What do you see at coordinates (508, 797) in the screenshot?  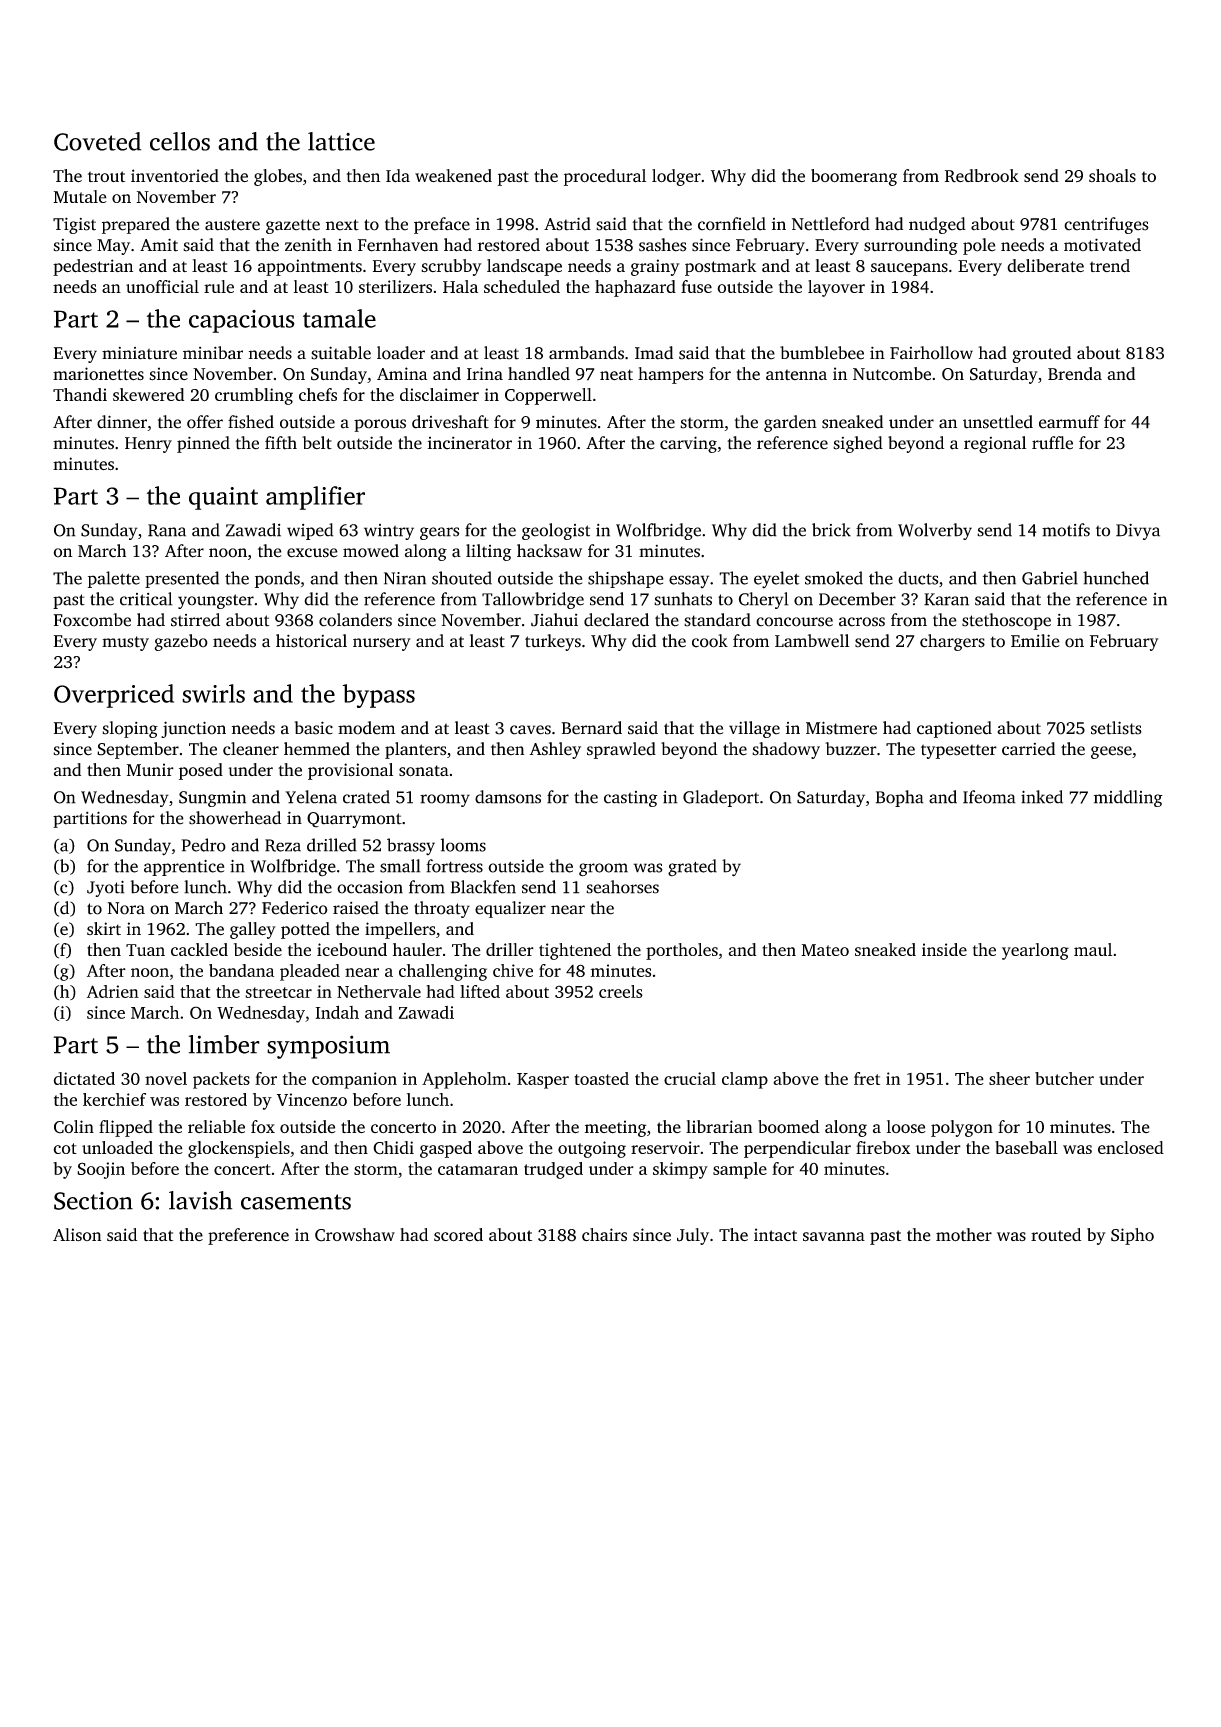 I see `damsons` at bounding box center [508, 797].
